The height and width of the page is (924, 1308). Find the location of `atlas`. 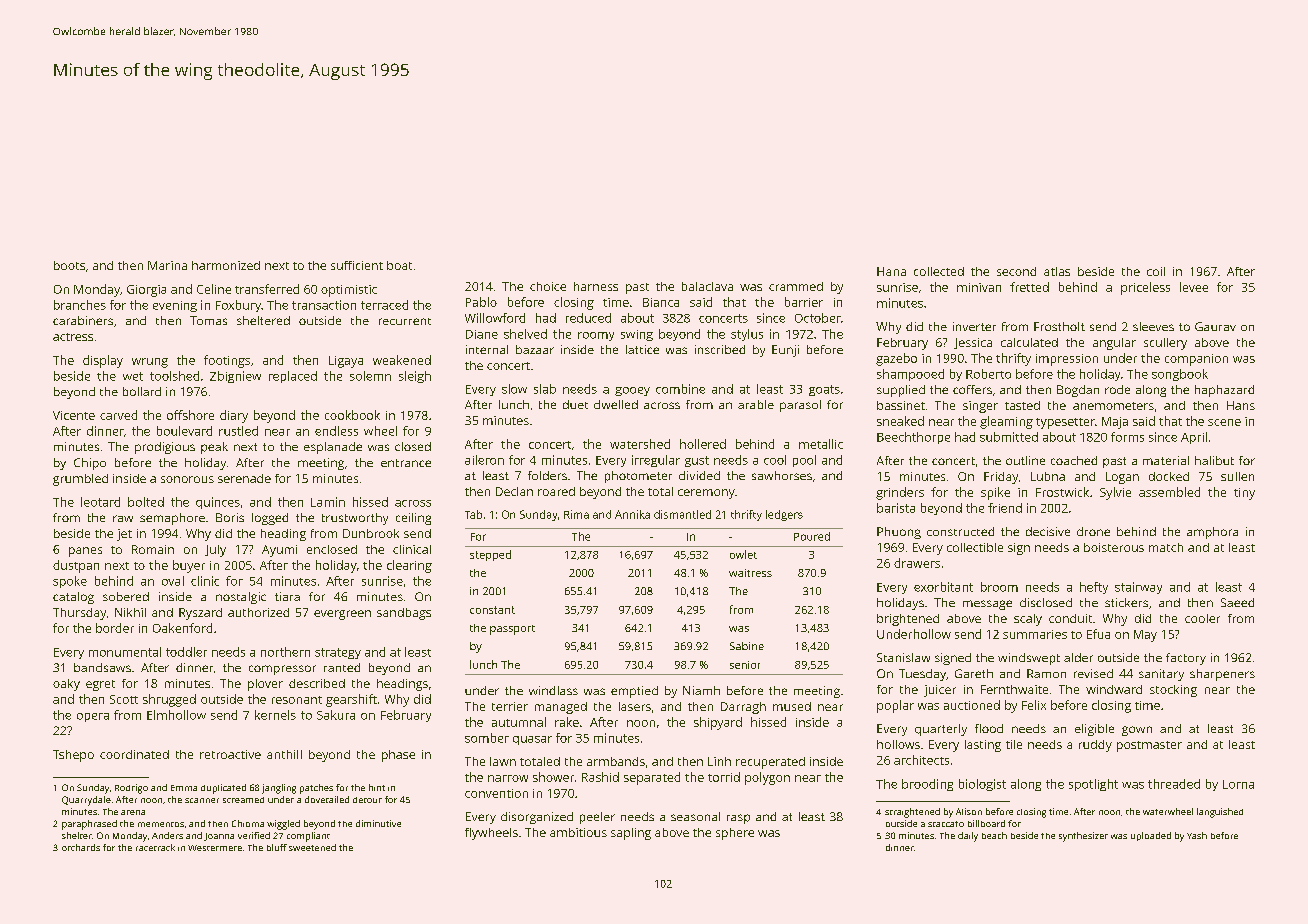

atlas is located at coordinates (1057, 271).
